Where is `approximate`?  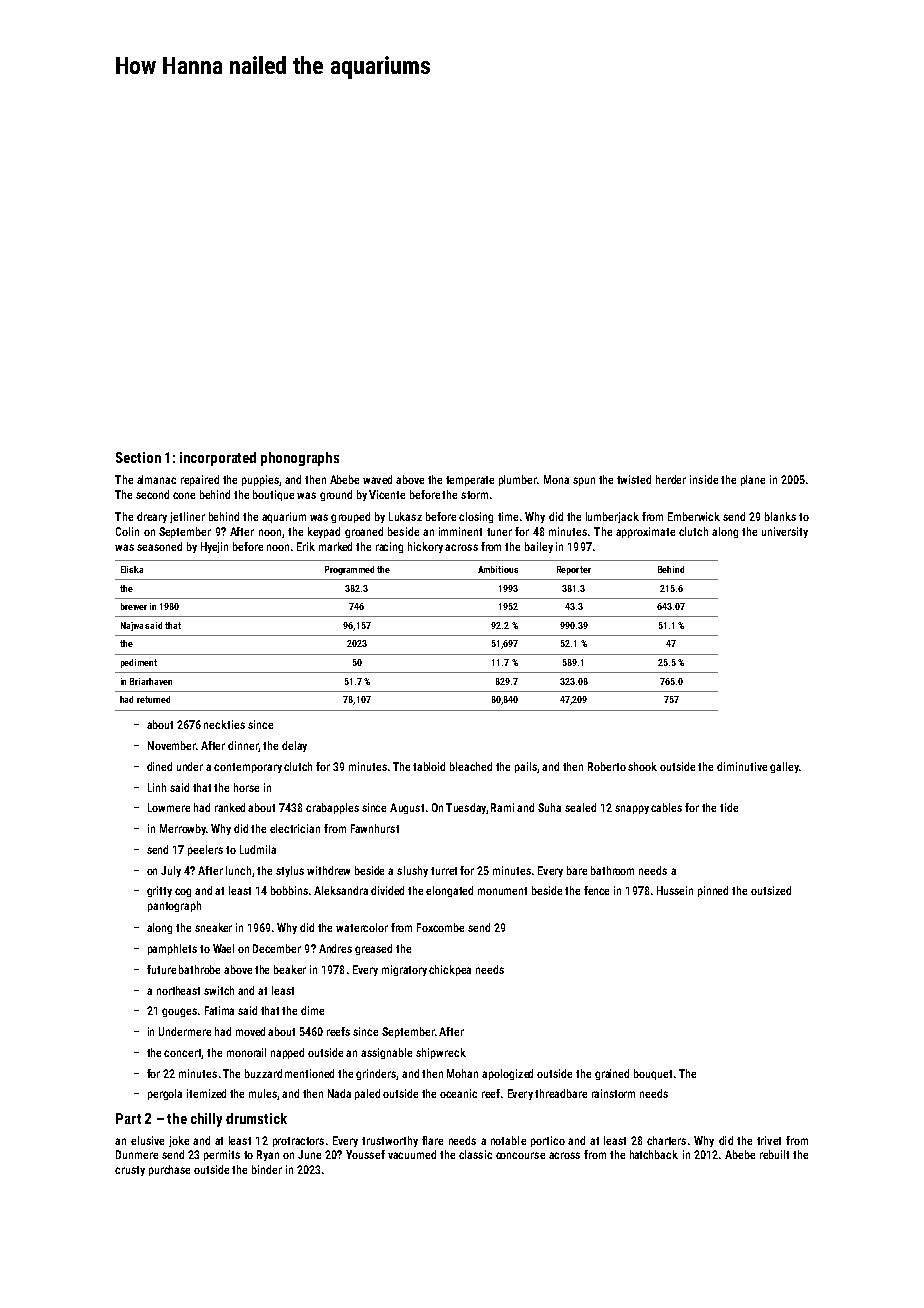
approximate is located at coordinates (645, 532).
